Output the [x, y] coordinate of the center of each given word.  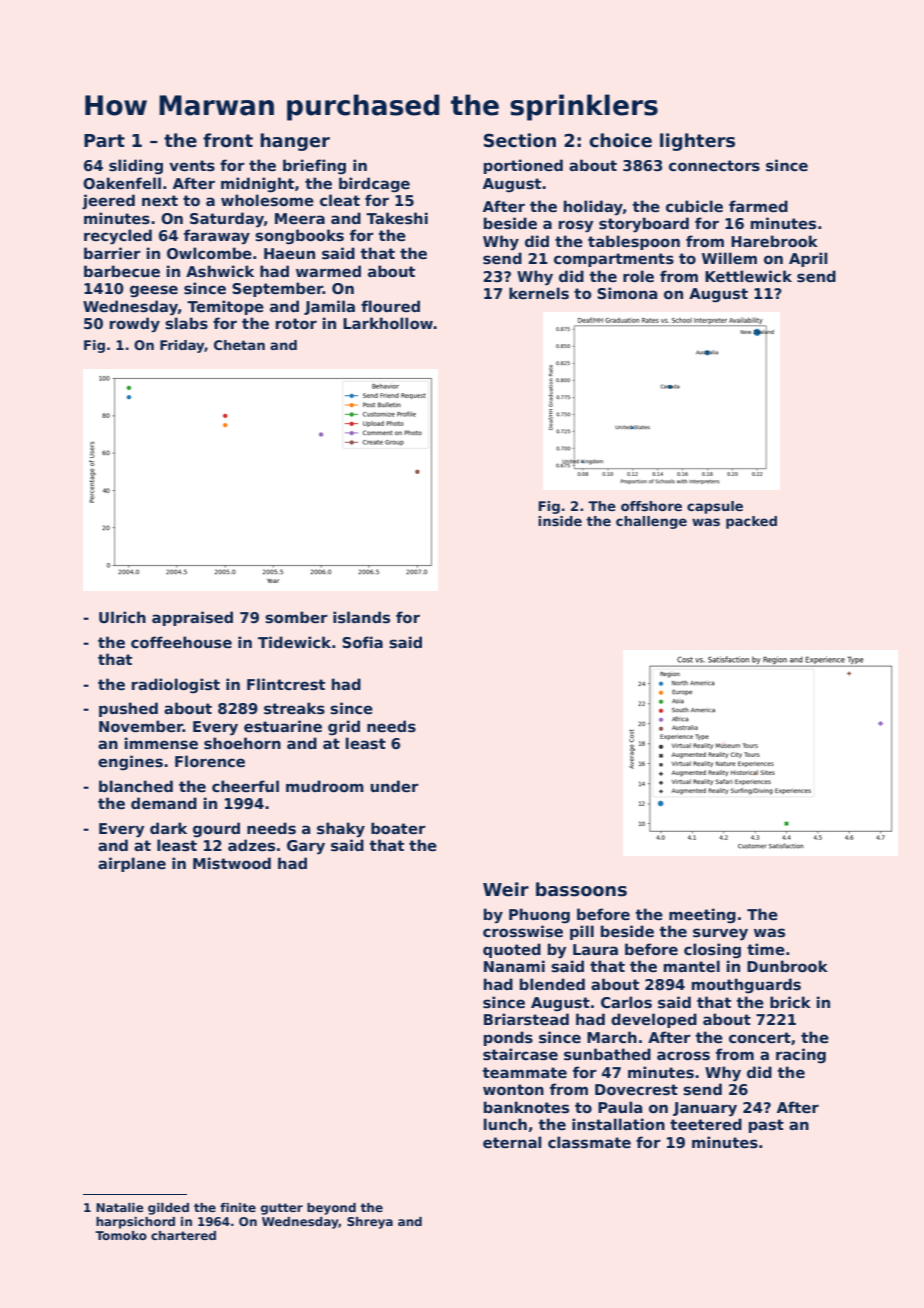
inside [560, 521]
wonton [513, 1089]
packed [751, 522]
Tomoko [121, 1235]
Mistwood [232, 863]
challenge [651, 522]
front [228, 140]
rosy [576, 226]
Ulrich [122, 617]
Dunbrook [787, 966]
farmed [758, 206]
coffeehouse [181, 642]
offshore [651, 506]
